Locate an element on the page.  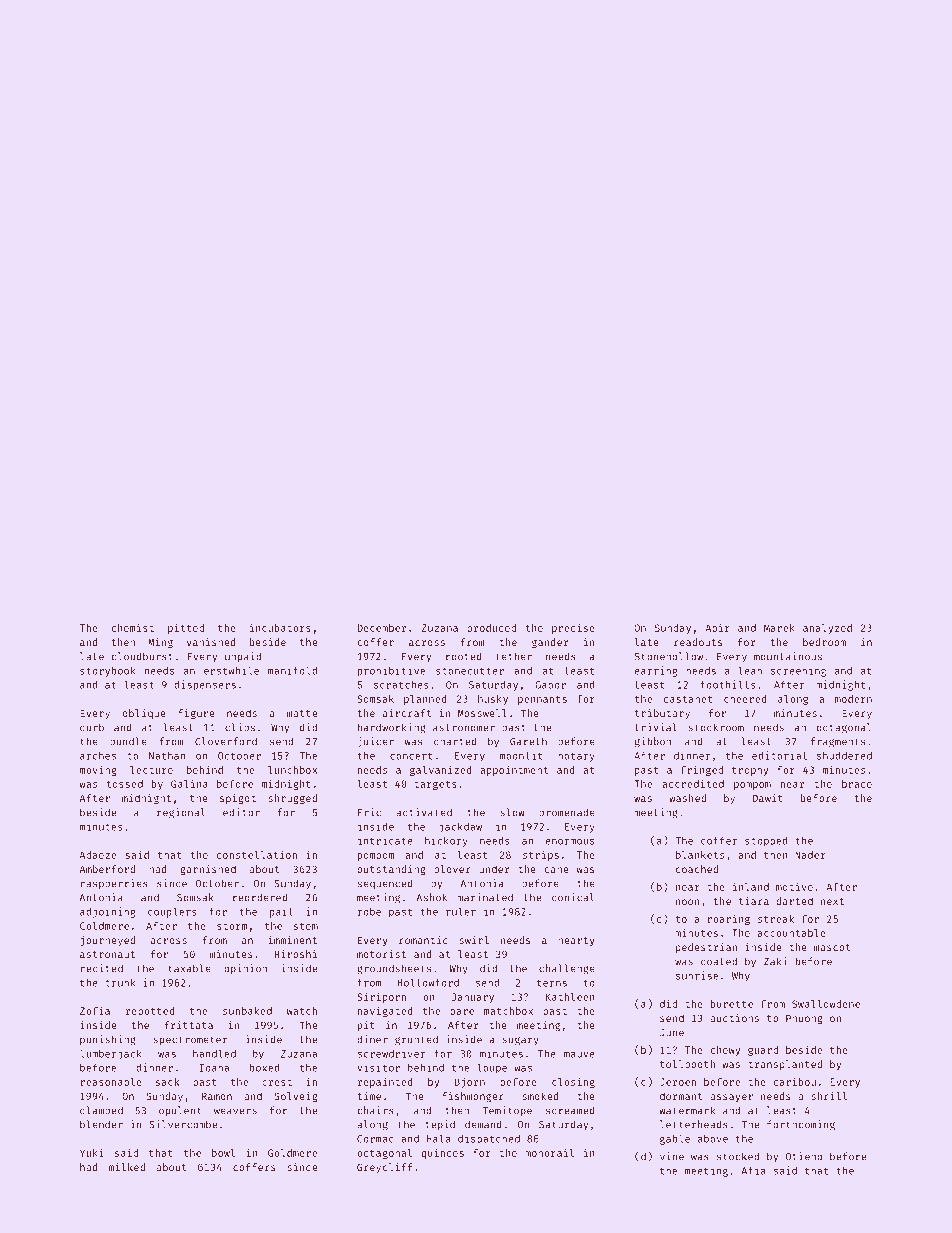
planned is located at coordinates (425, 700).
